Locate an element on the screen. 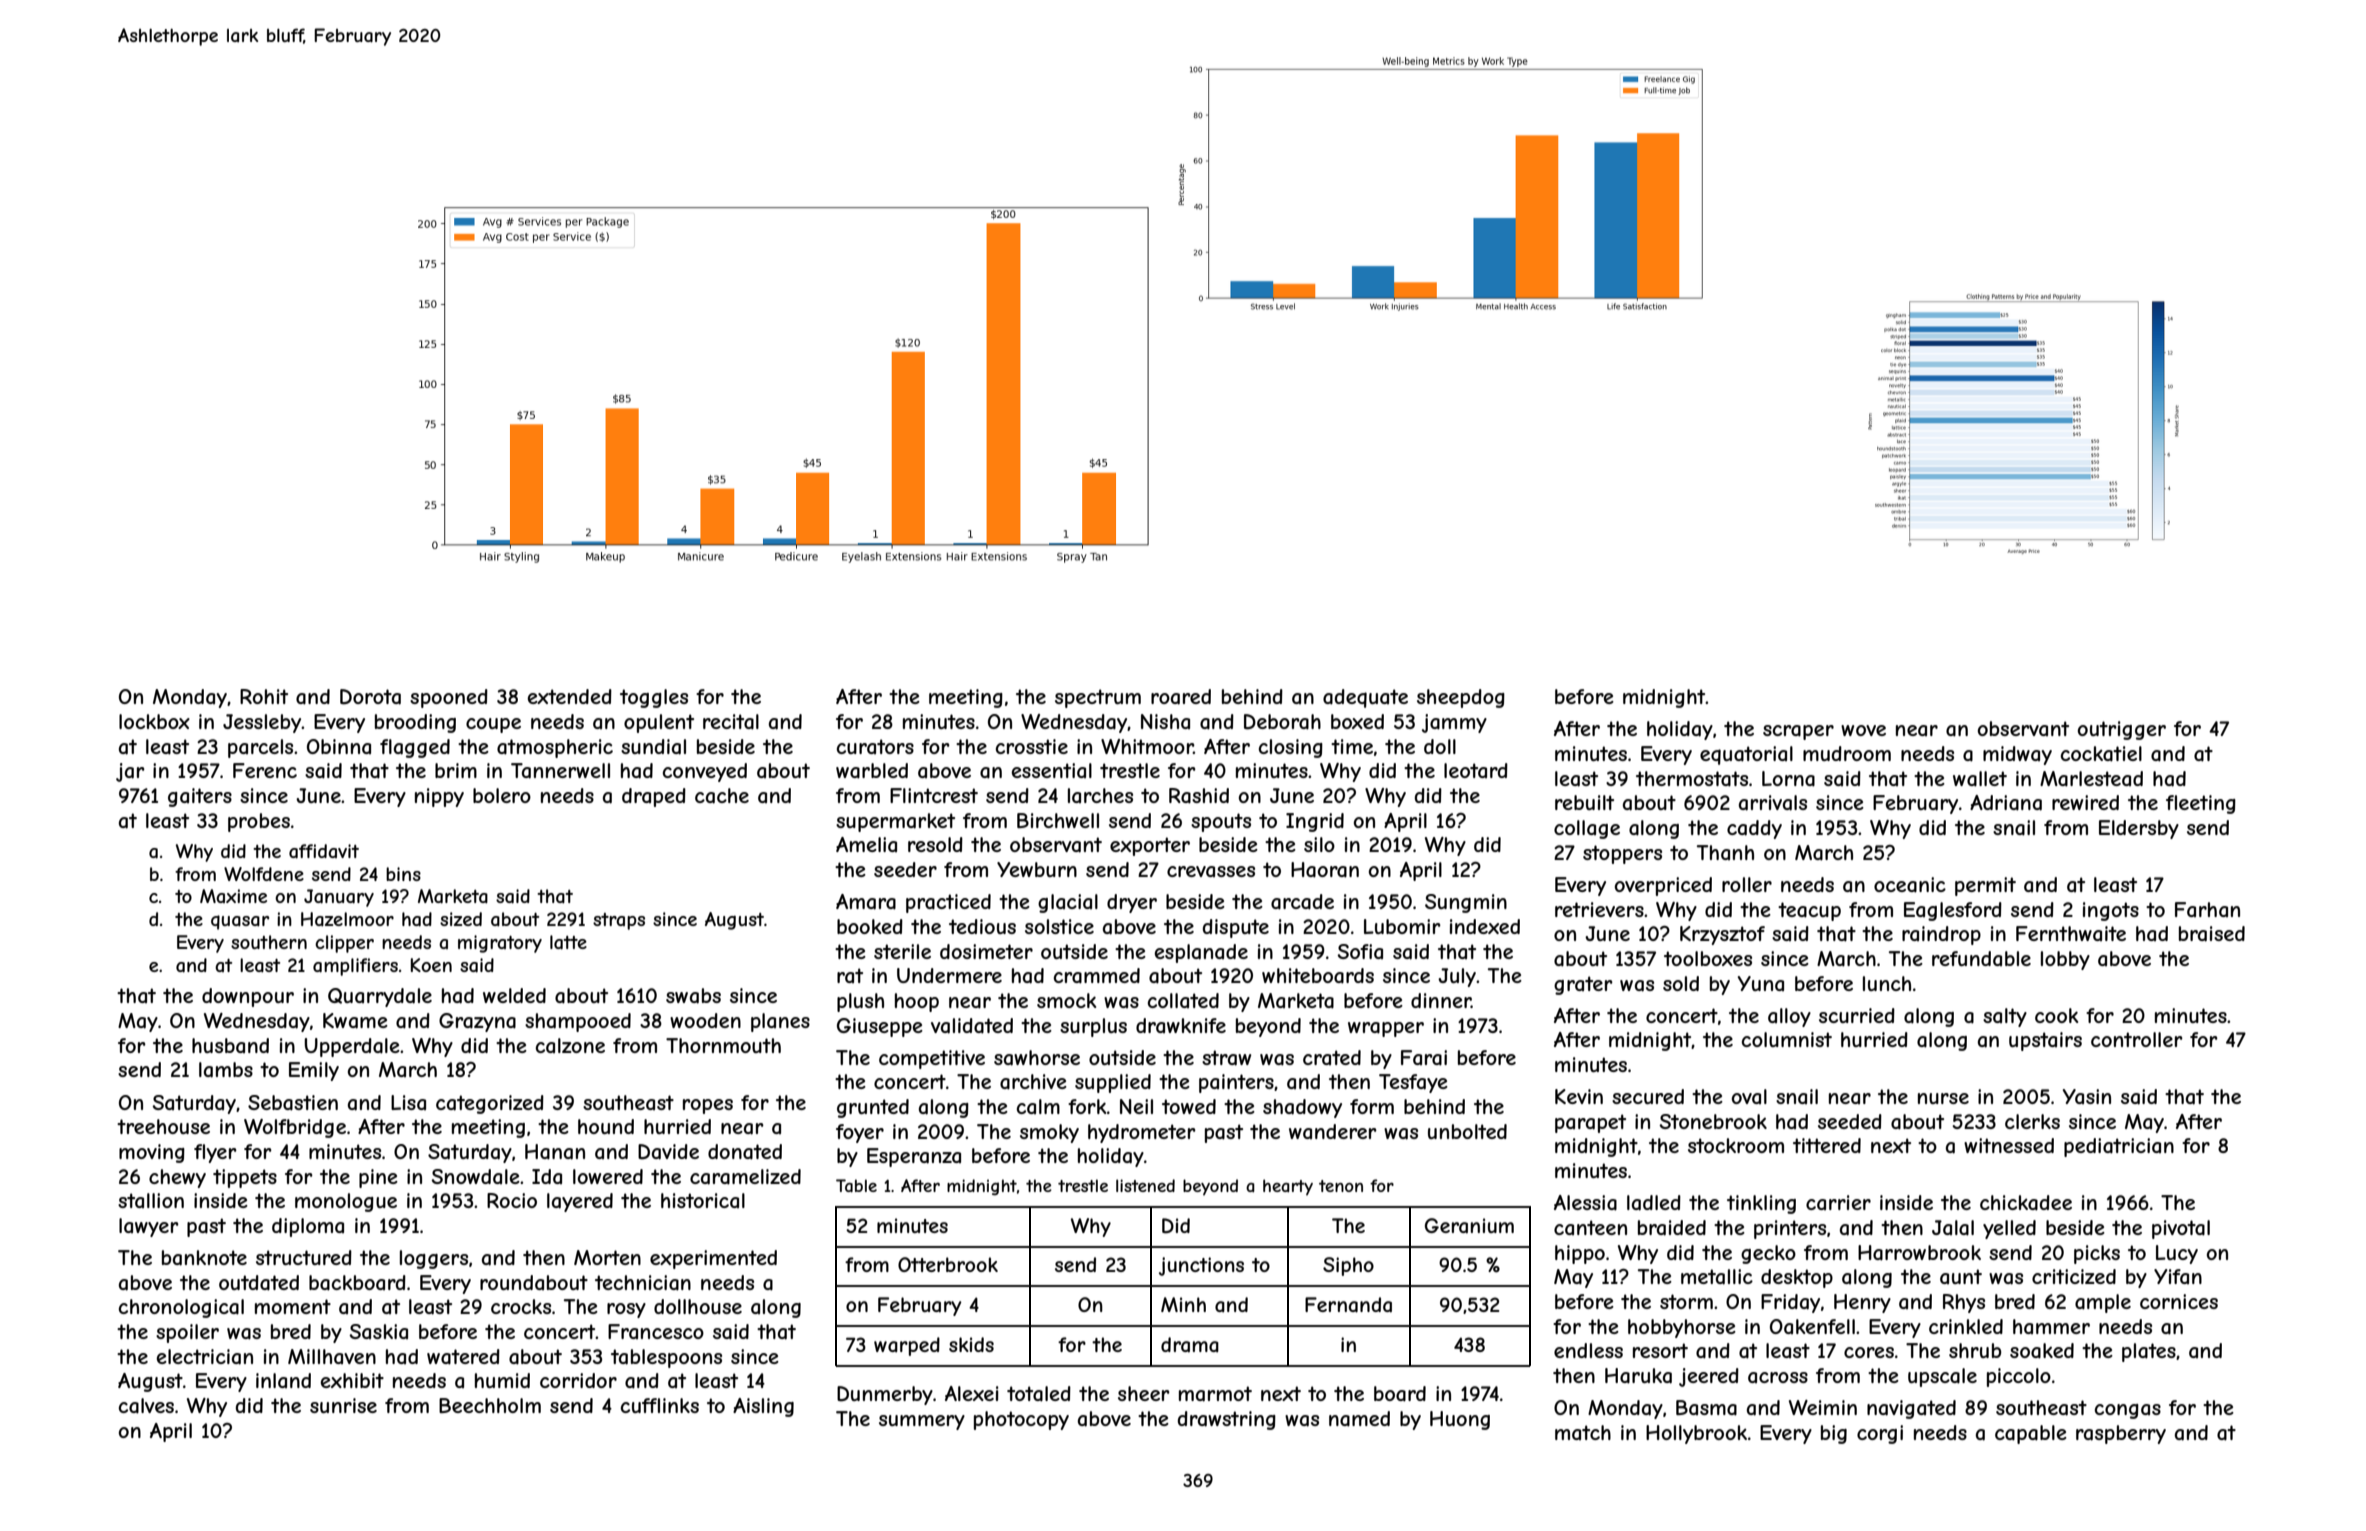 Image resolution: width=2366 pixels, height=1531 pixels. sunrise is located at coordinates (343, 1405).
